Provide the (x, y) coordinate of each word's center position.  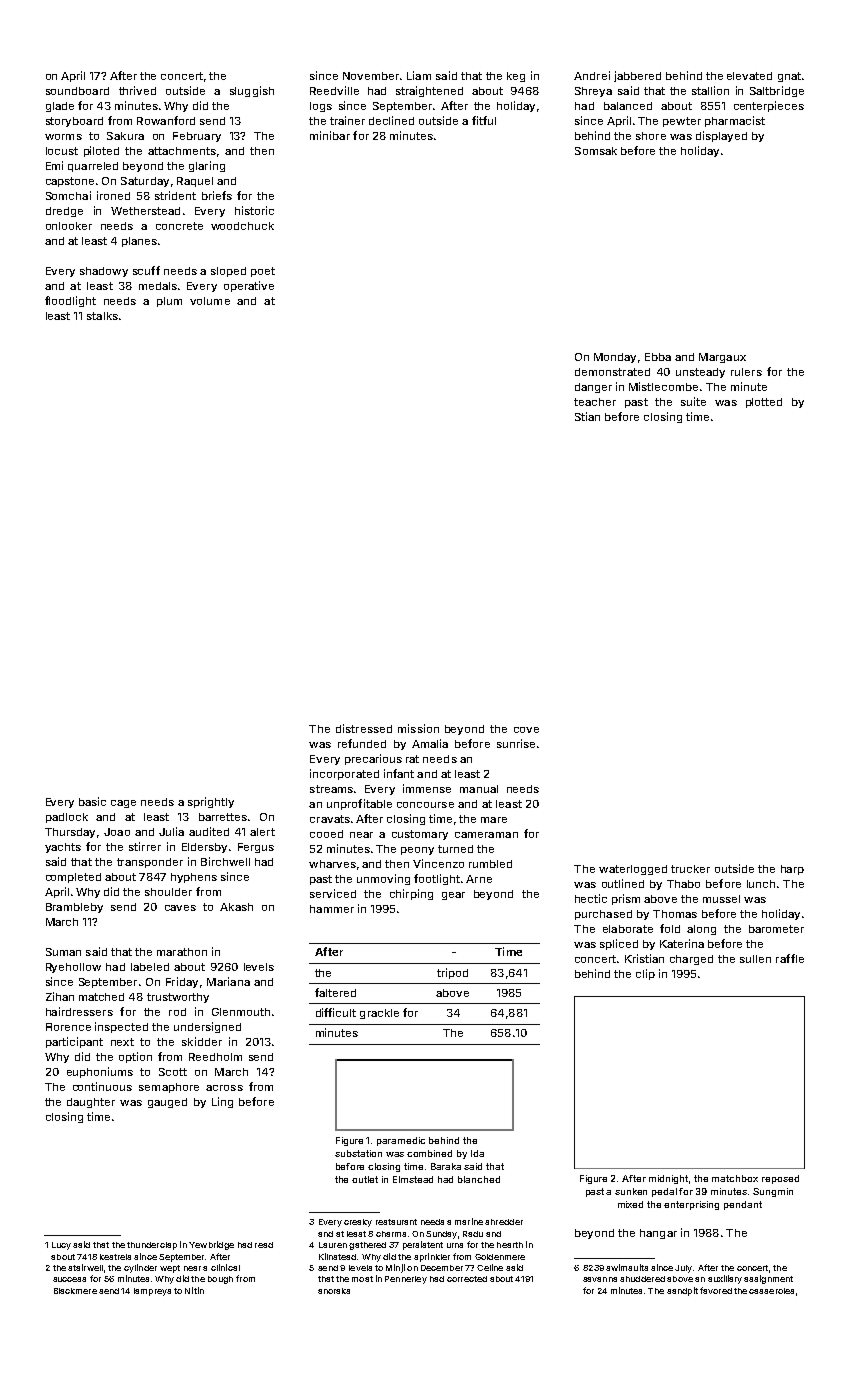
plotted (764, 403)
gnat (789, 77)
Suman (63, 952)
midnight (669, 1179)
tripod (452, 973)
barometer (776, 929)
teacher (595, 402)
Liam (419, 75)
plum (169, 302)
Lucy (61, 1246)
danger (593, 388)
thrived (137, 90)
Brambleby (74, 908)
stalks (102, 316)
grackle (379, 1014)
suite (693, 401)
